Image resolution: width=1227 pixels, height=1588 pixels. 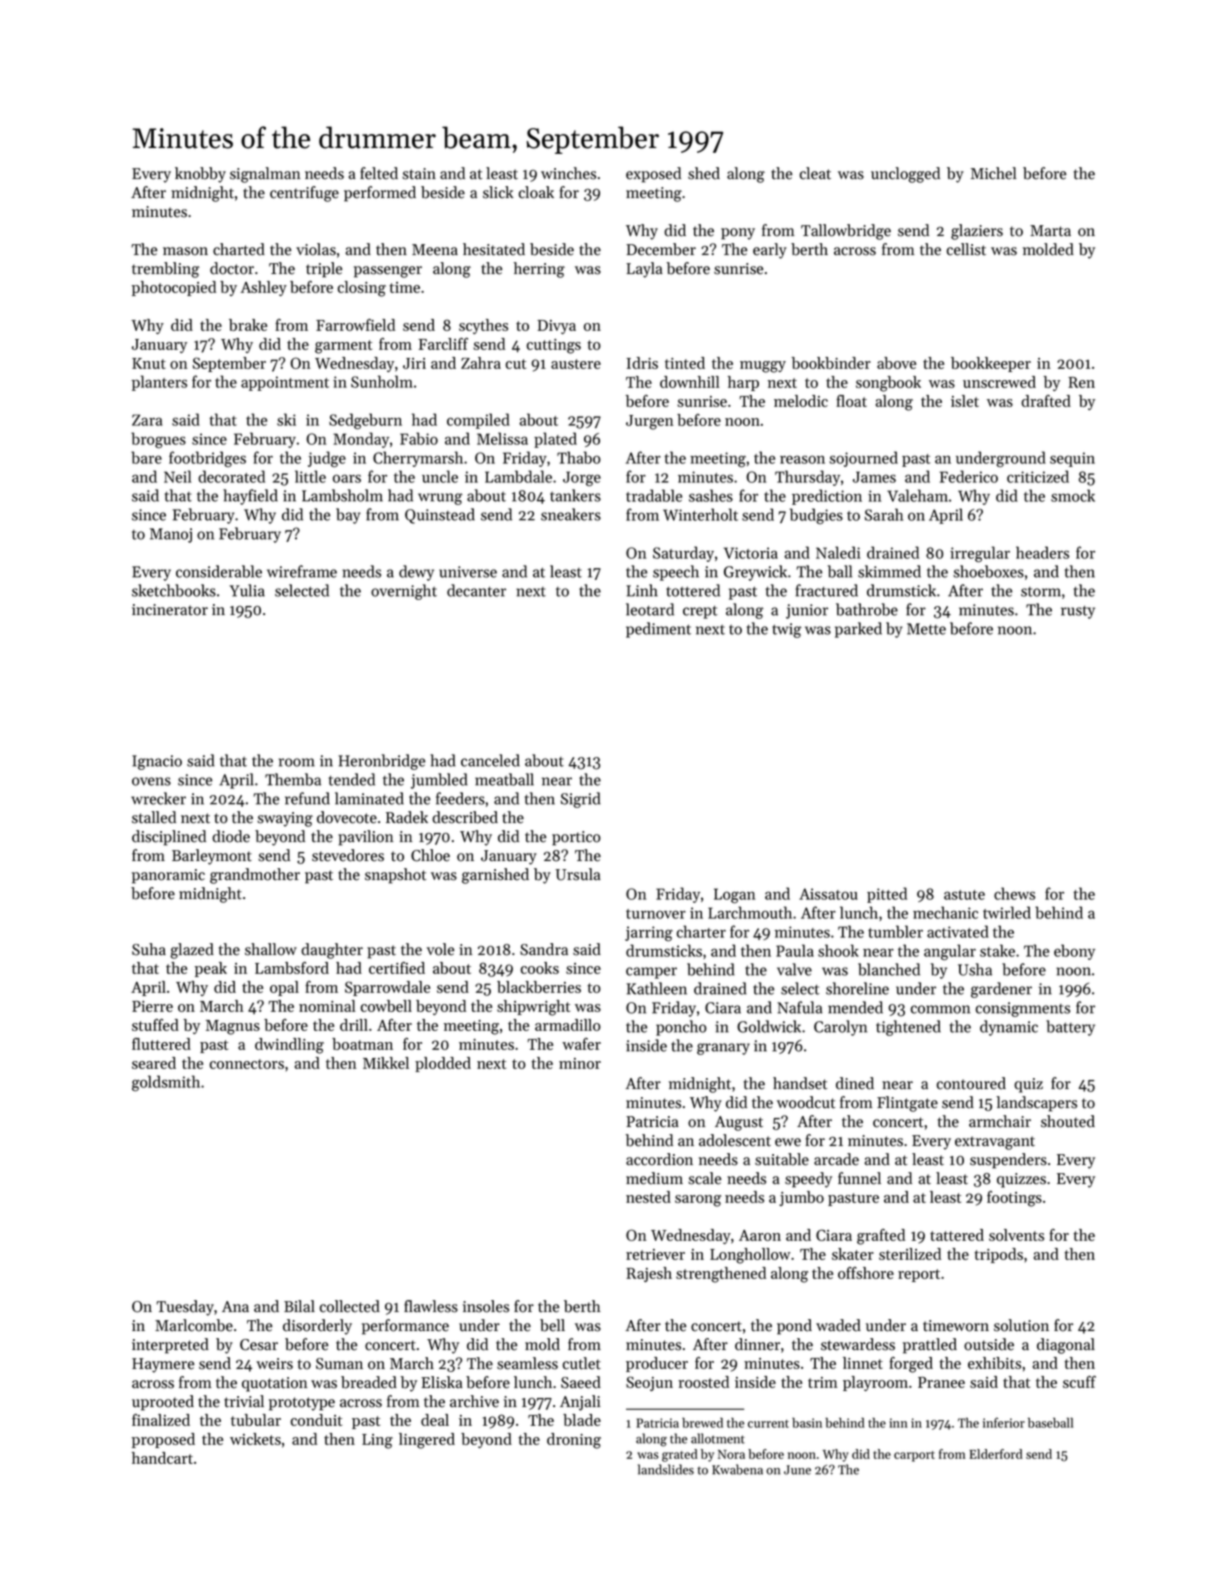 What do you see at coordinates (255, 1439) in the image?
I see `wickets` at bounding box center [255, 1439].
